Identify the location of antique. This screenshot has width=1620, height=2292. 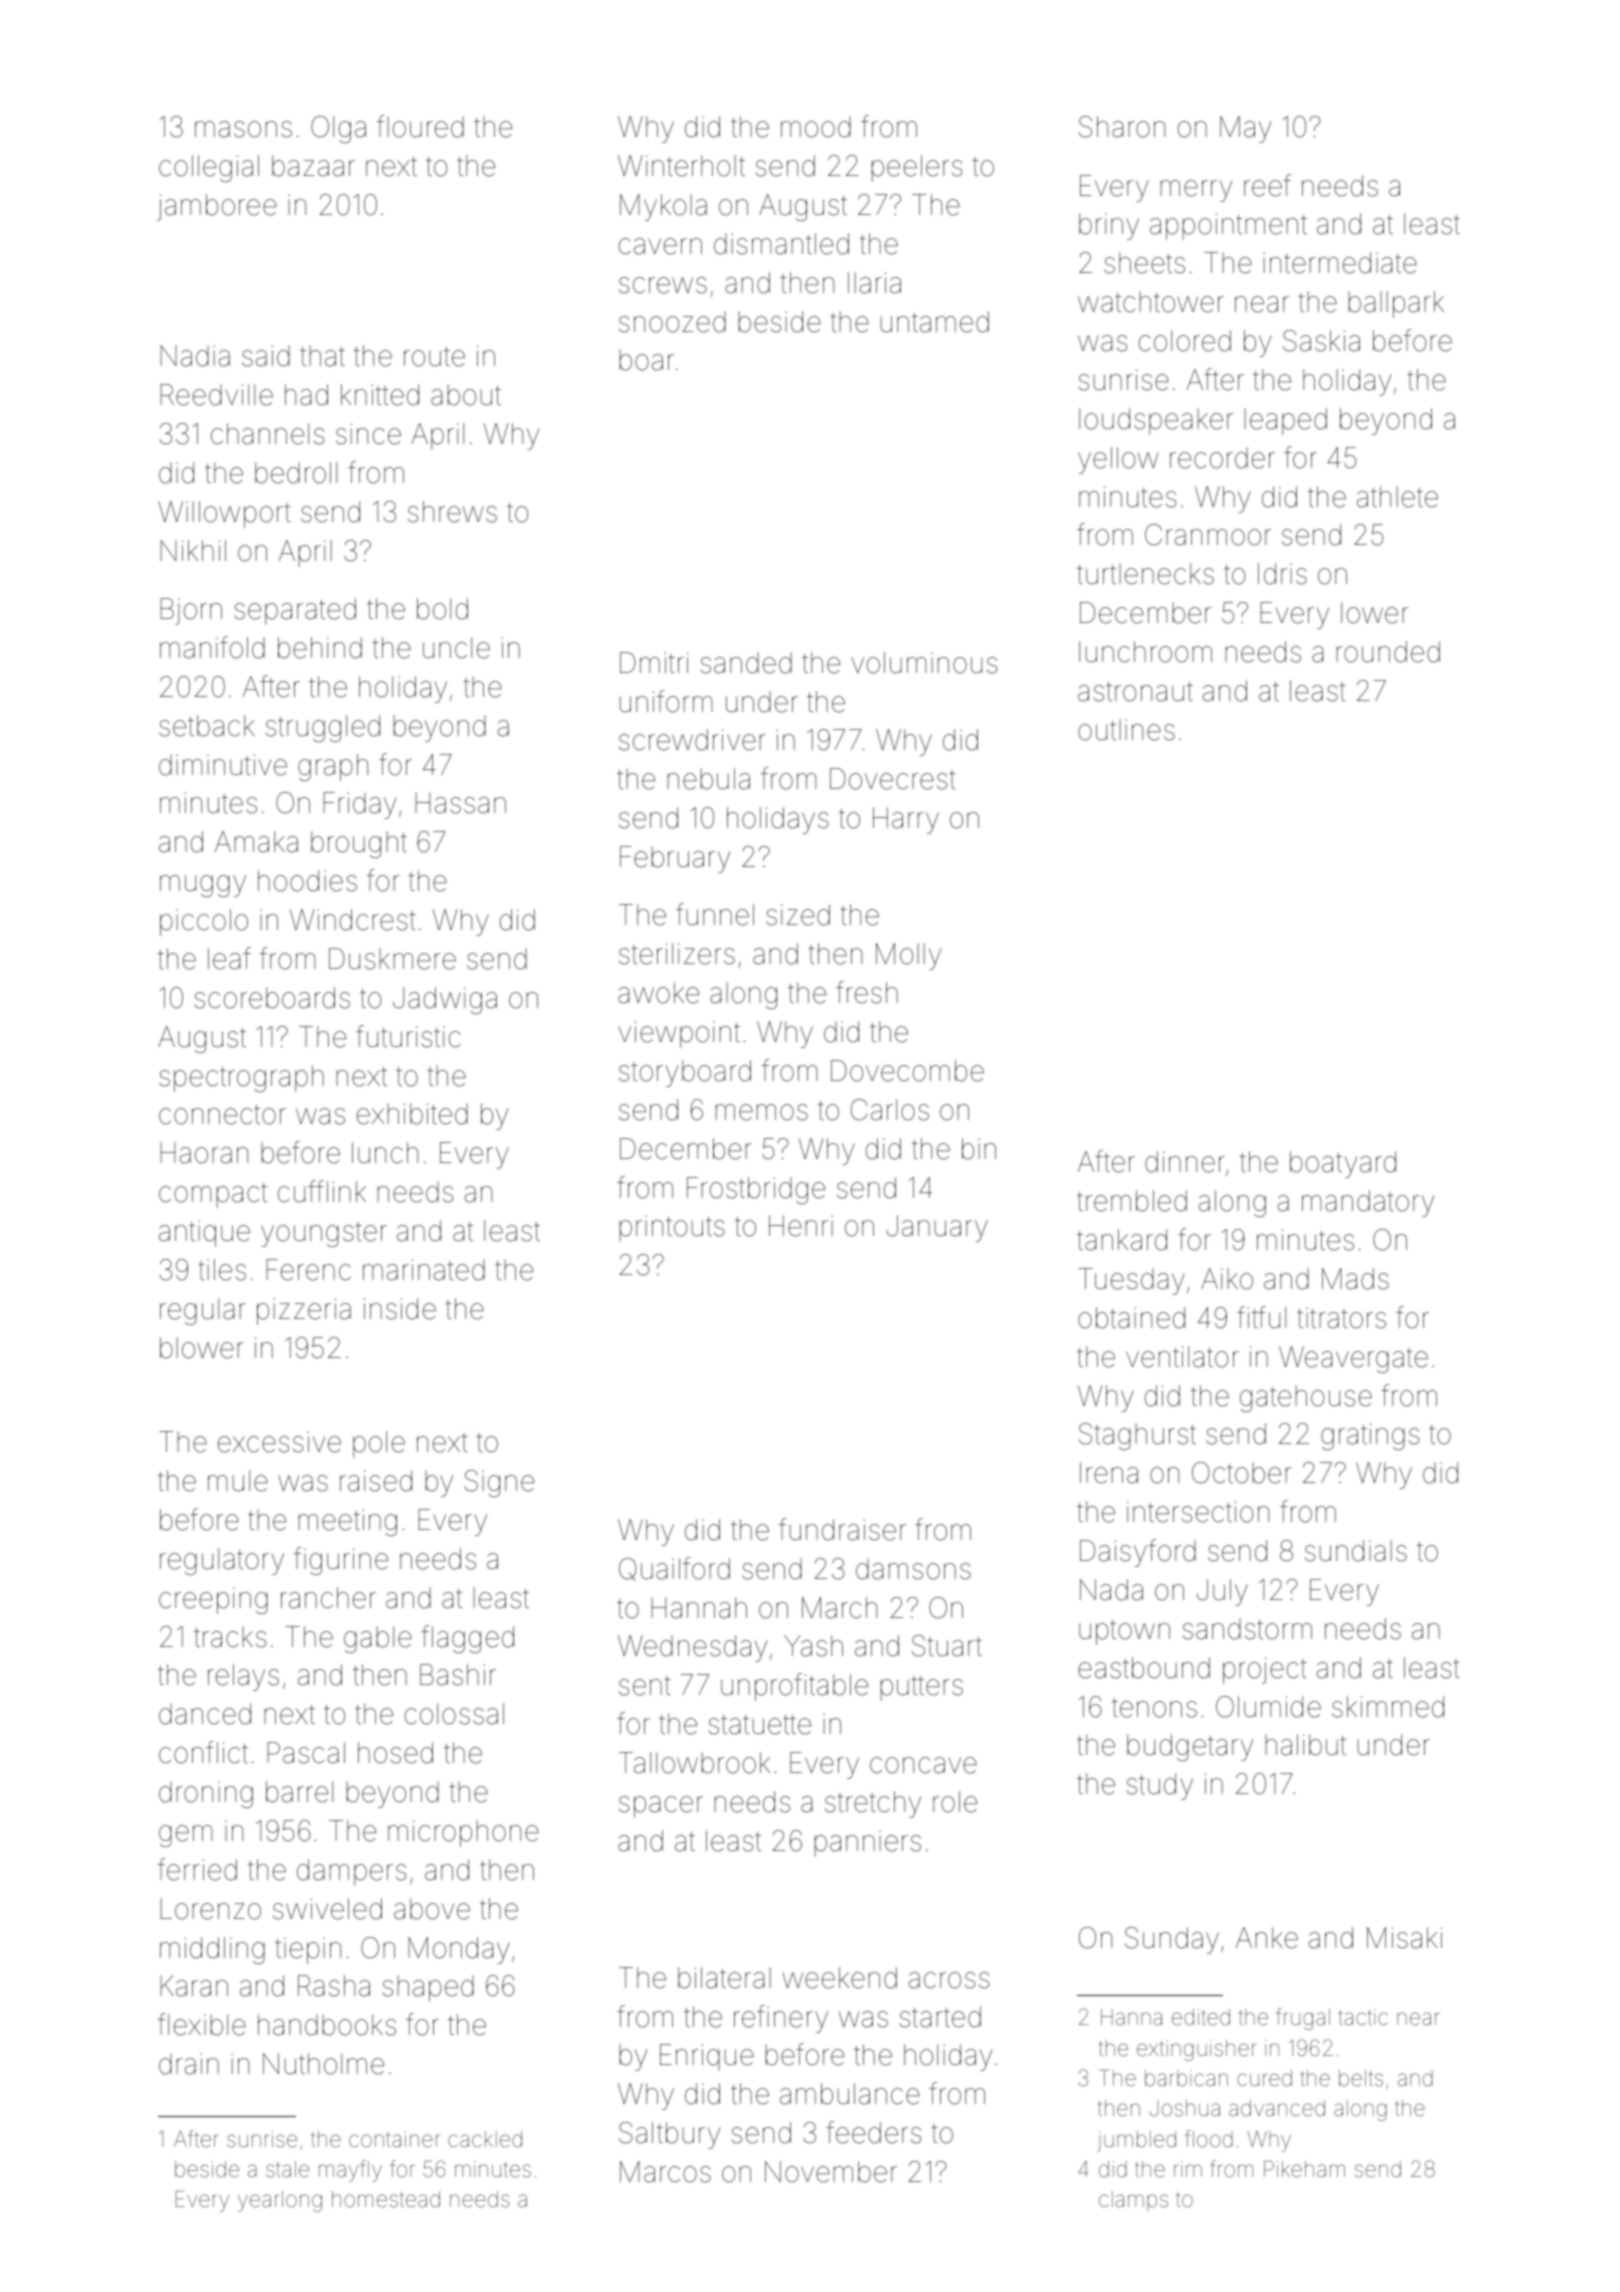
(204, 1233).
